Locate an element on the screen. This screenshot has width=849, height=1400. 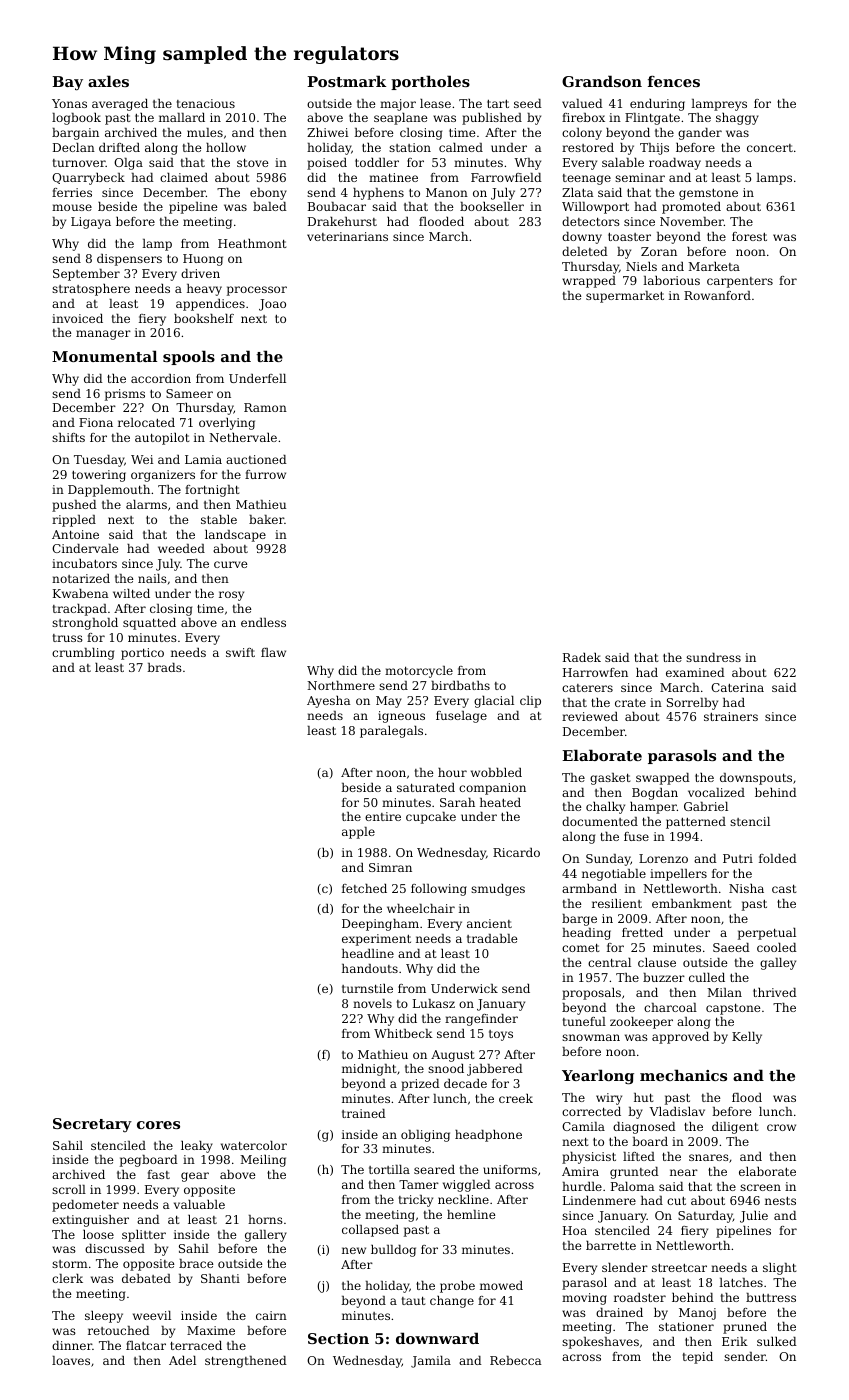
Zhiwei is located at coordinates (327, 132).
